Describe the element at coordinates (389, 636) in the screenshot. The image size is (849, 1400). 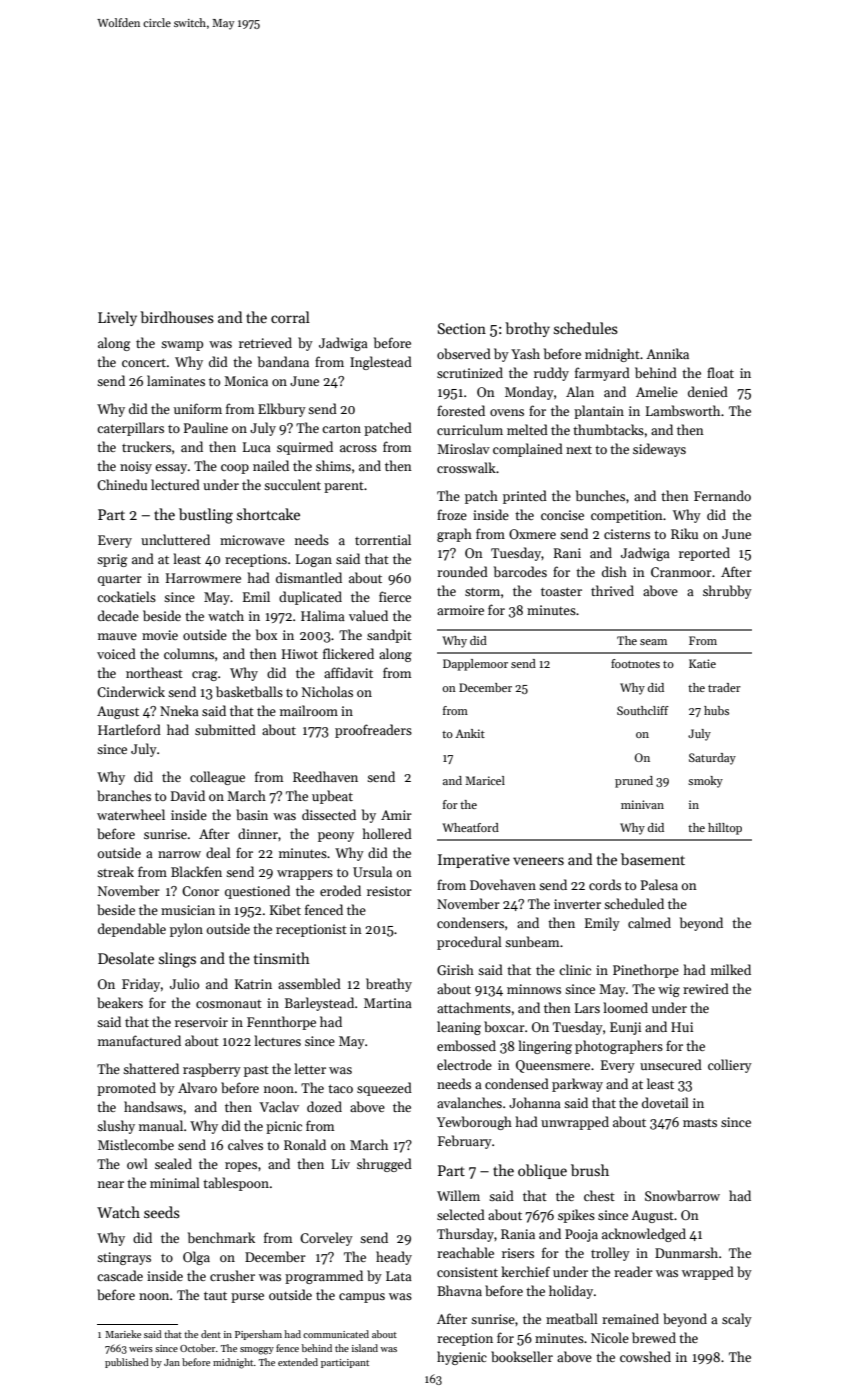
I see `sandpit` at that location.
